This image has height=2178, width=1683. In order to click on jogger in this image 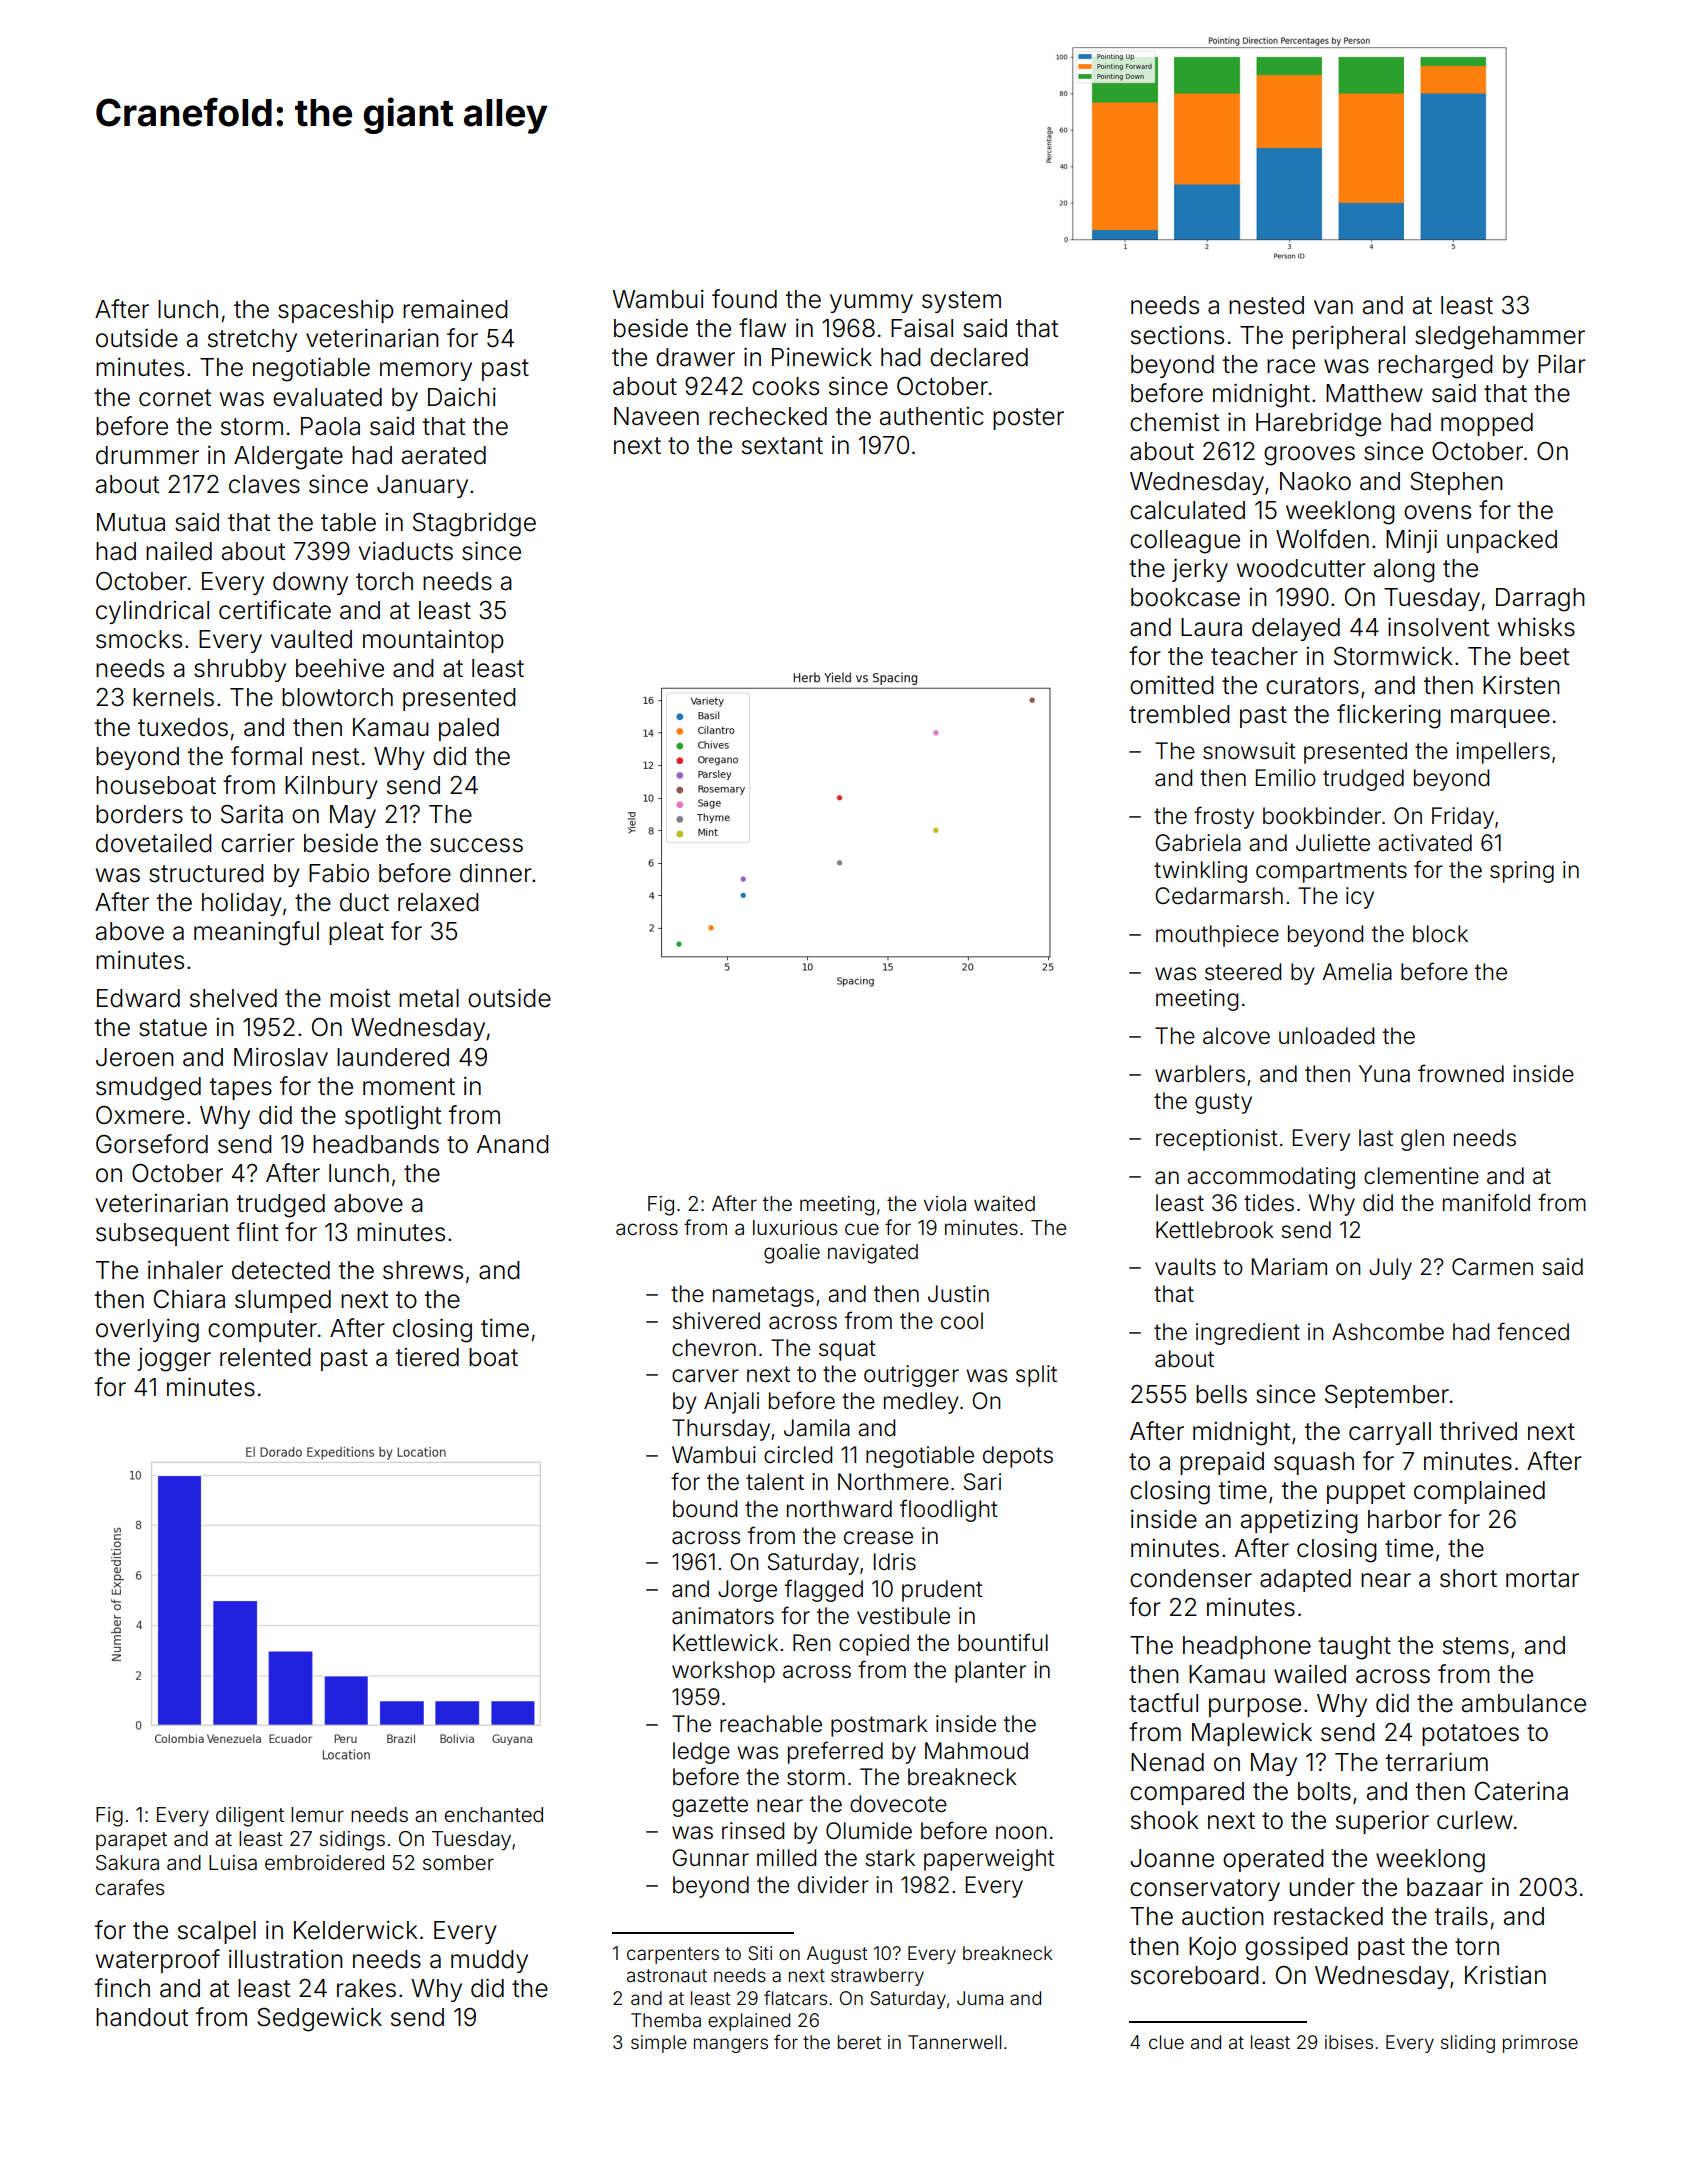, I will do `click(174, 1360)`.
